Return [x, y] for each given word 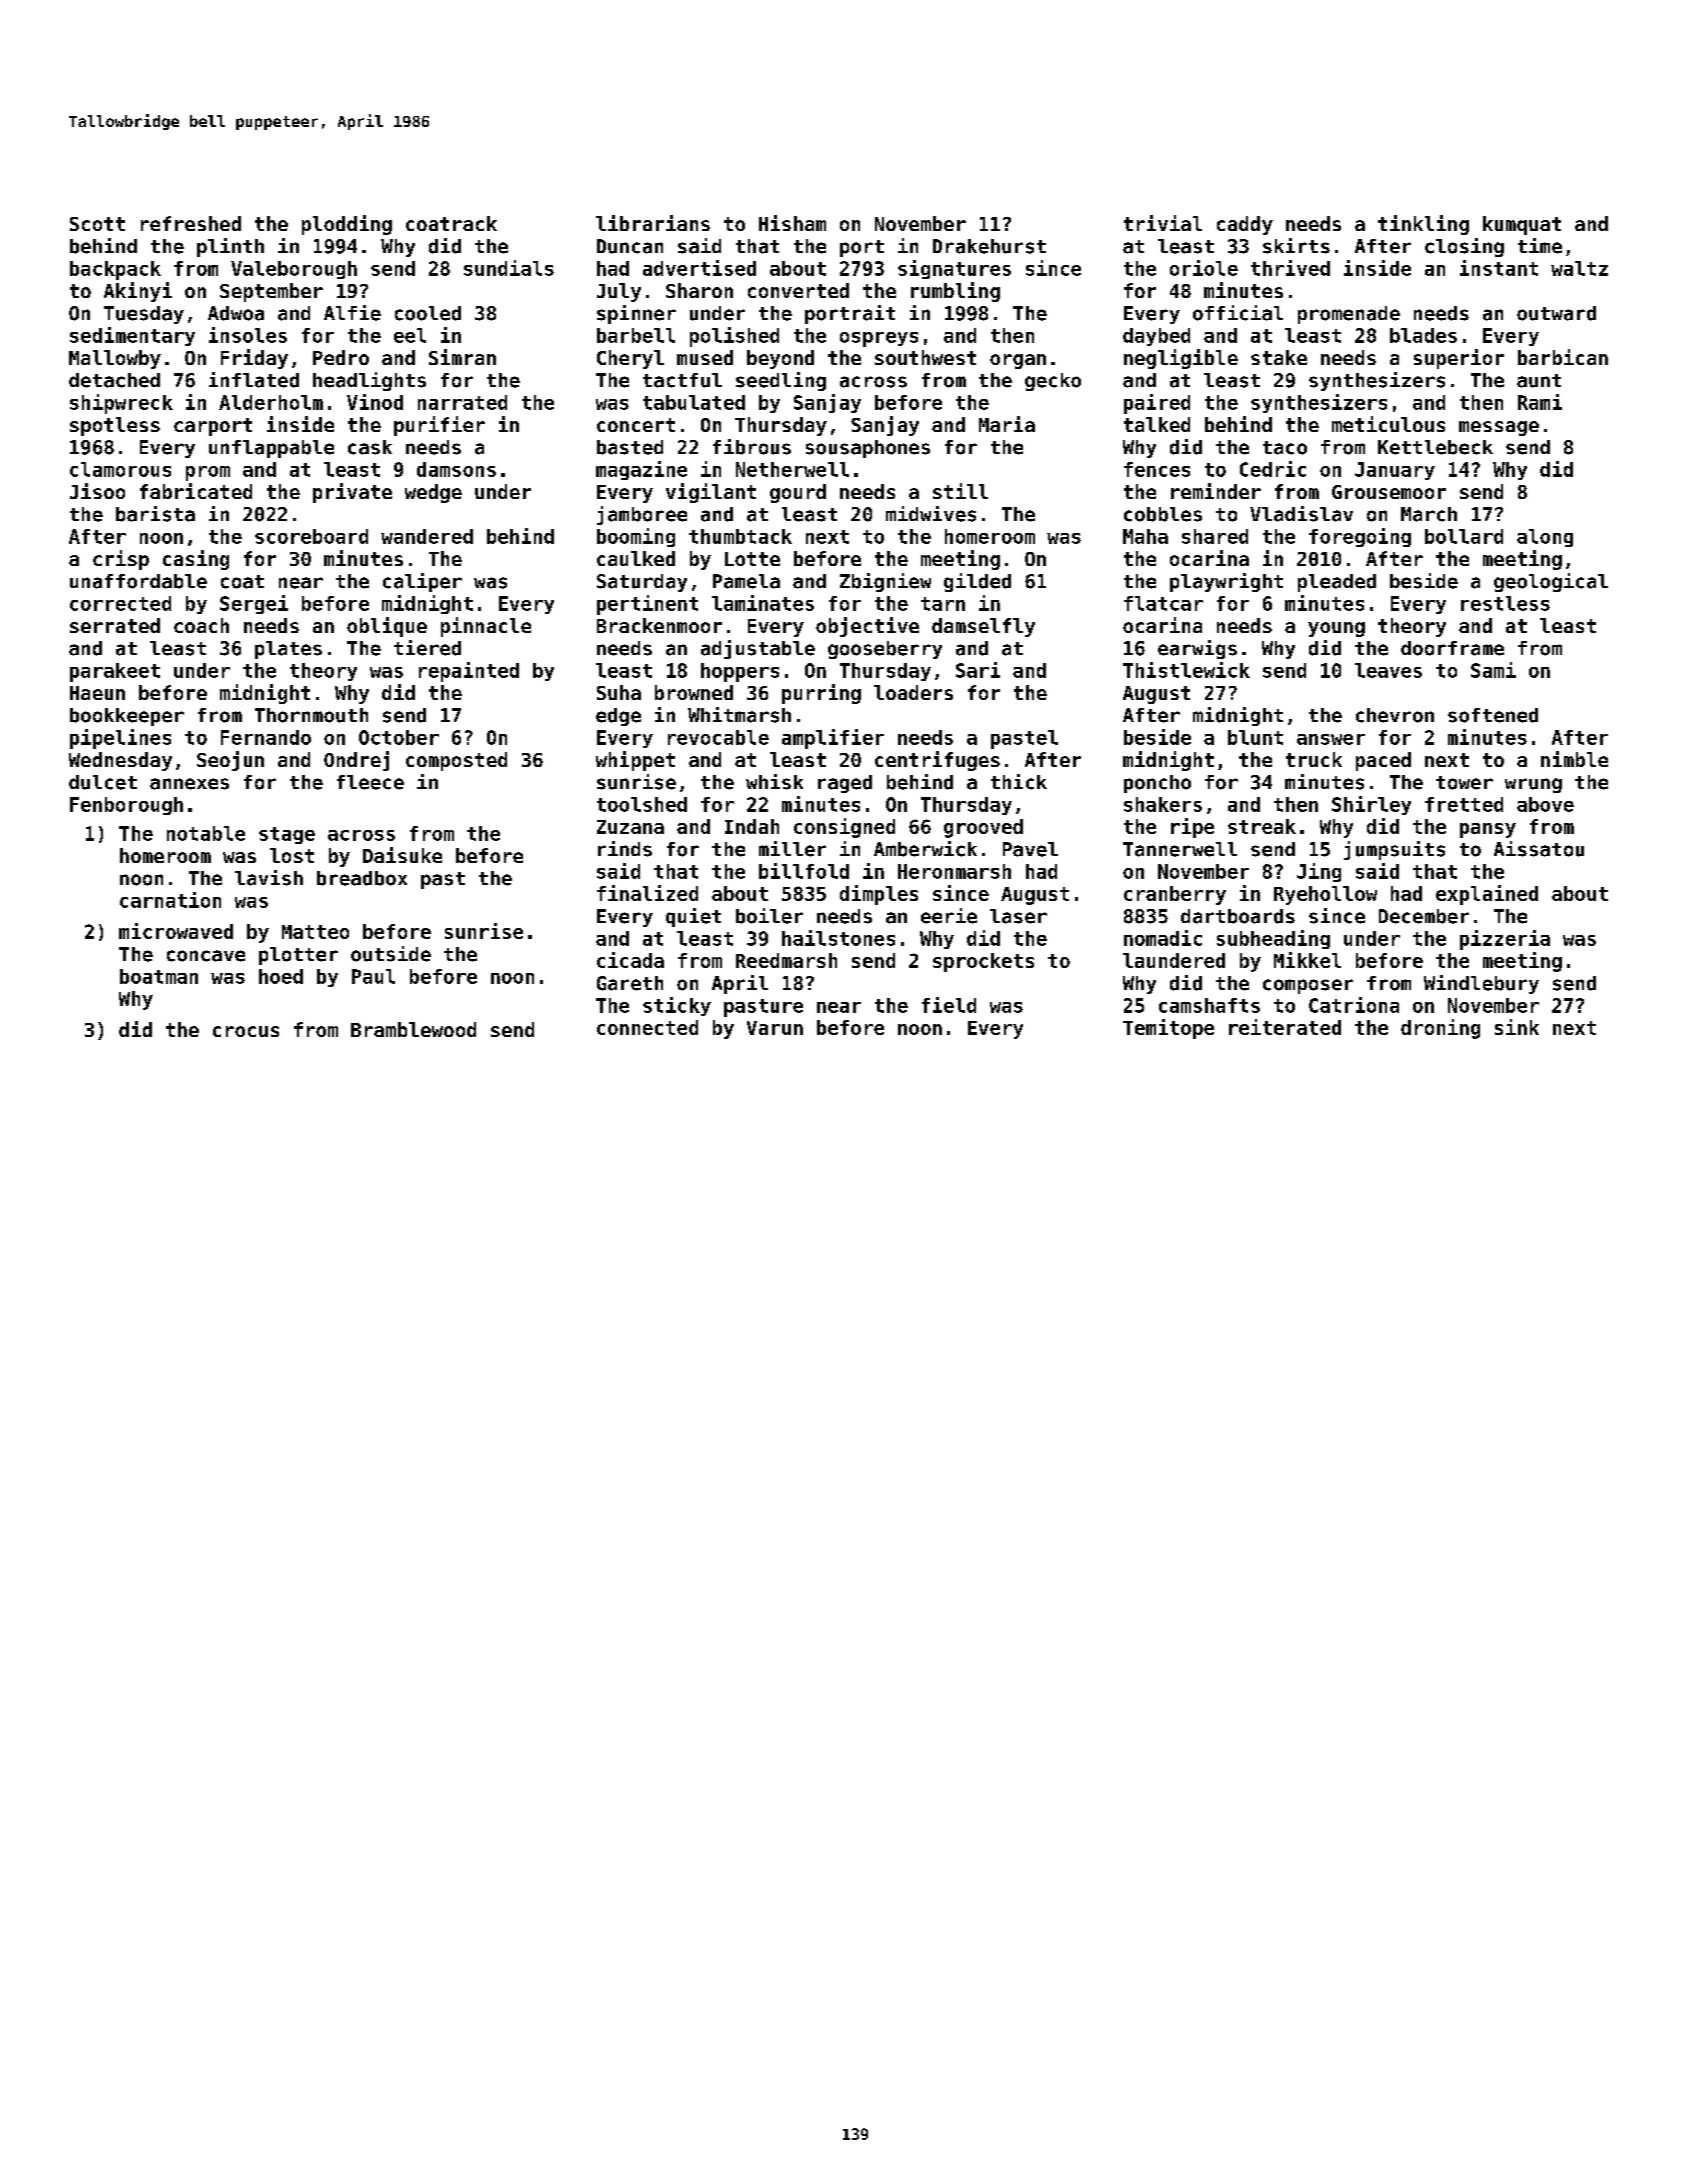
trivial [1163, 223]
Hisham [792, 223]
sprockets [983, 962]
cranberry [1175, 895]
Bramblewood [413, 1029]
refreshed [191, 223]
